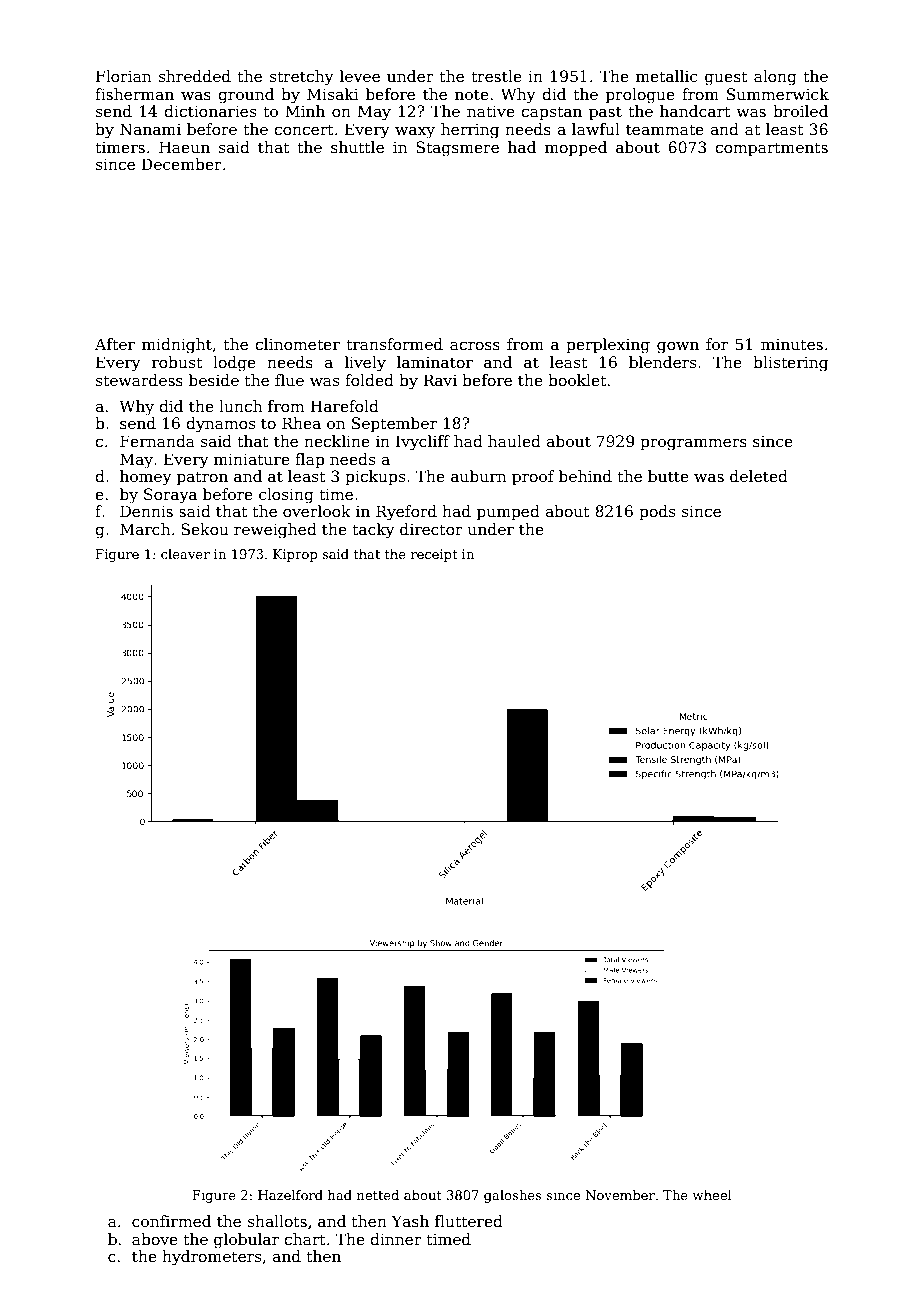  What do you see at coordinates (246, 1241) in the page?
I see `globular` at bounding box center [246, 1241].
